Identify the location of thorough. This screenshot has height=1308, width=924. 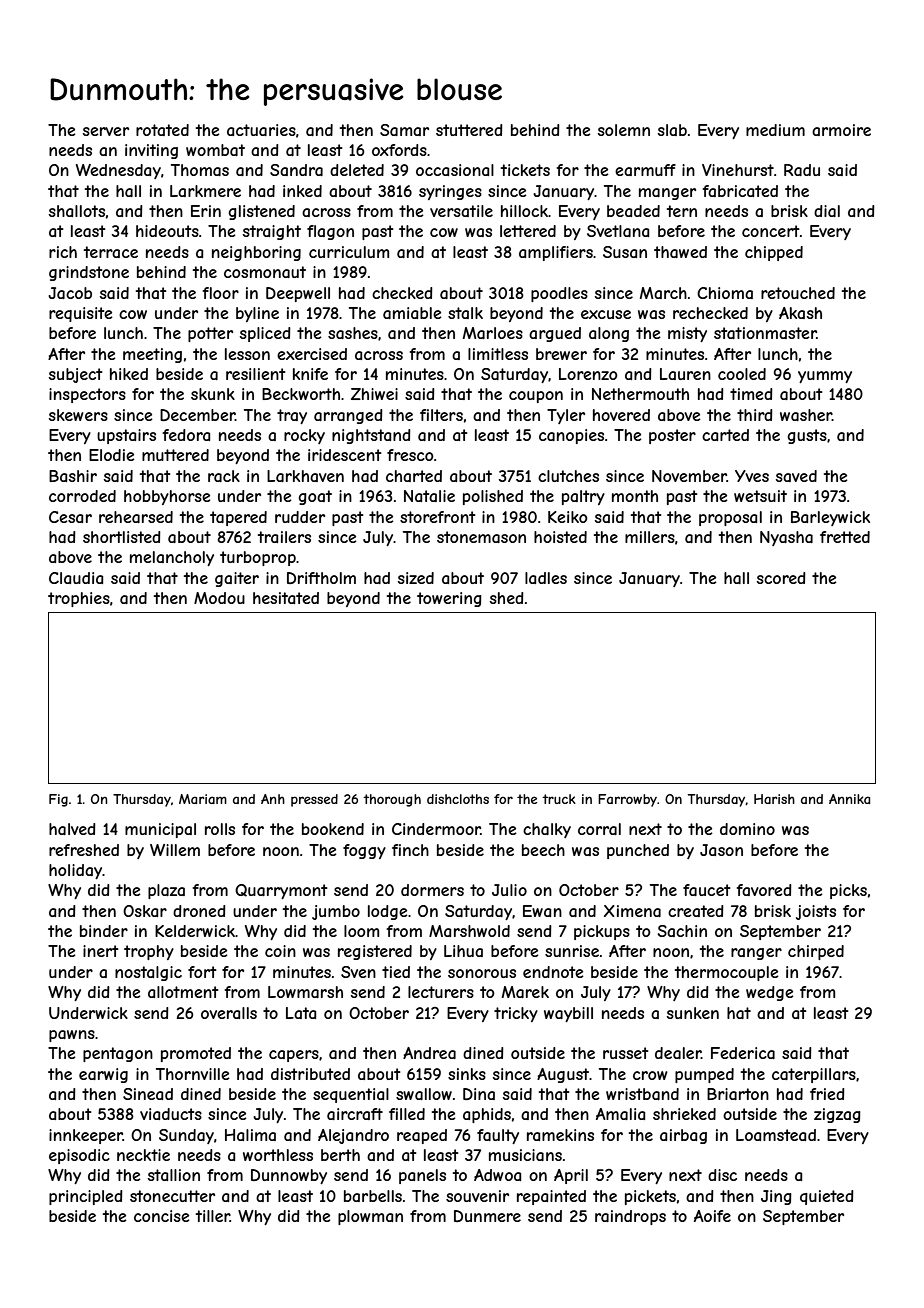
(392, 800).
